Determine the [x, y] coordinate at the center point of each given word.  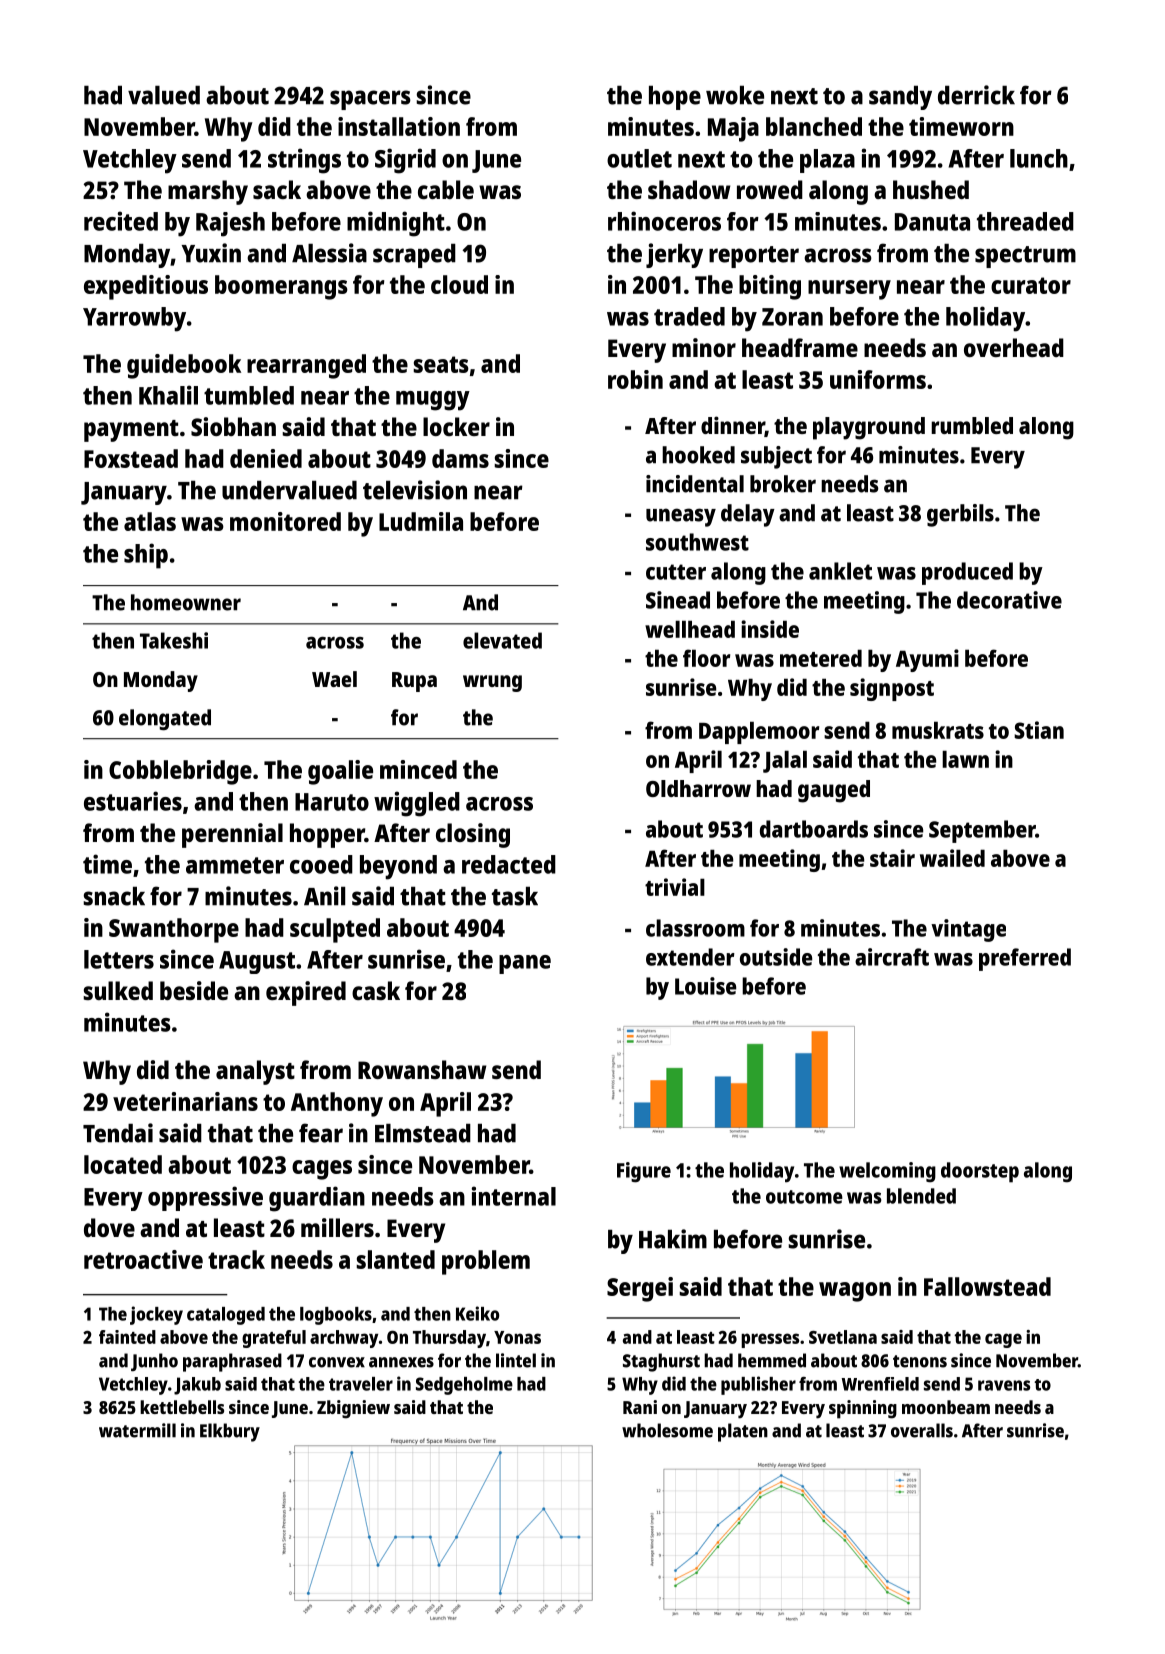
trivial [675, 887]
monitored [285, 521]
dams [460, 458]
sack [277, 189]
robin [635, 379]
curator [1031, 285]
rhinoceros [664, 221]
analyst [255, 1072]
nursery [849, 290]
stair [892, 858]
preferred [1025, 959]
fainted [127, 1337]
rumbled [972, 425]
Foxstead [131, 458]
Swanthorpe [174, 930]
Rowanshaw [422, 1069]
